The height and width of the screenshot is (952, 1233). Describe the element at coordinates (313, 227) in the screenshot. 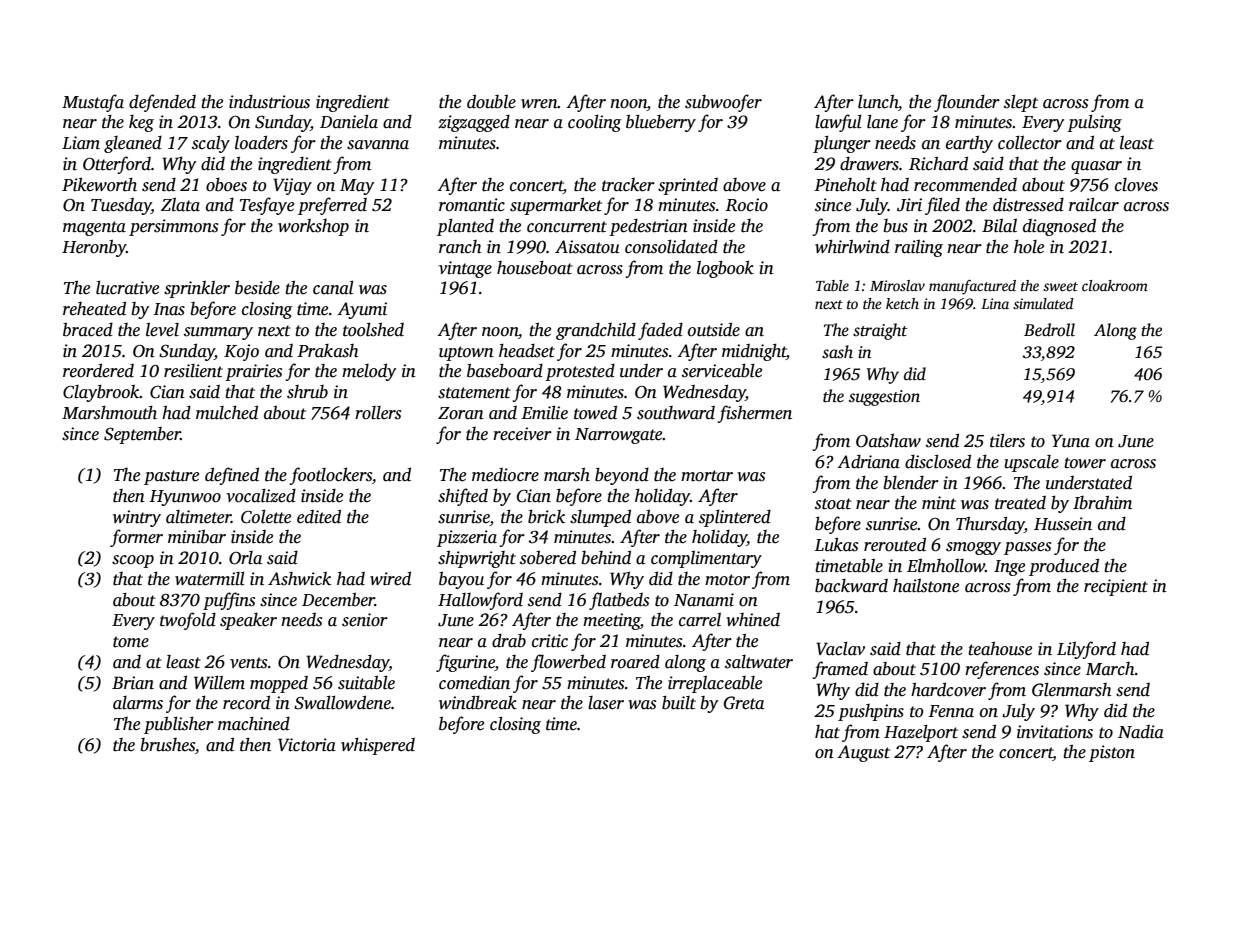

I see `workshop` at that location.
